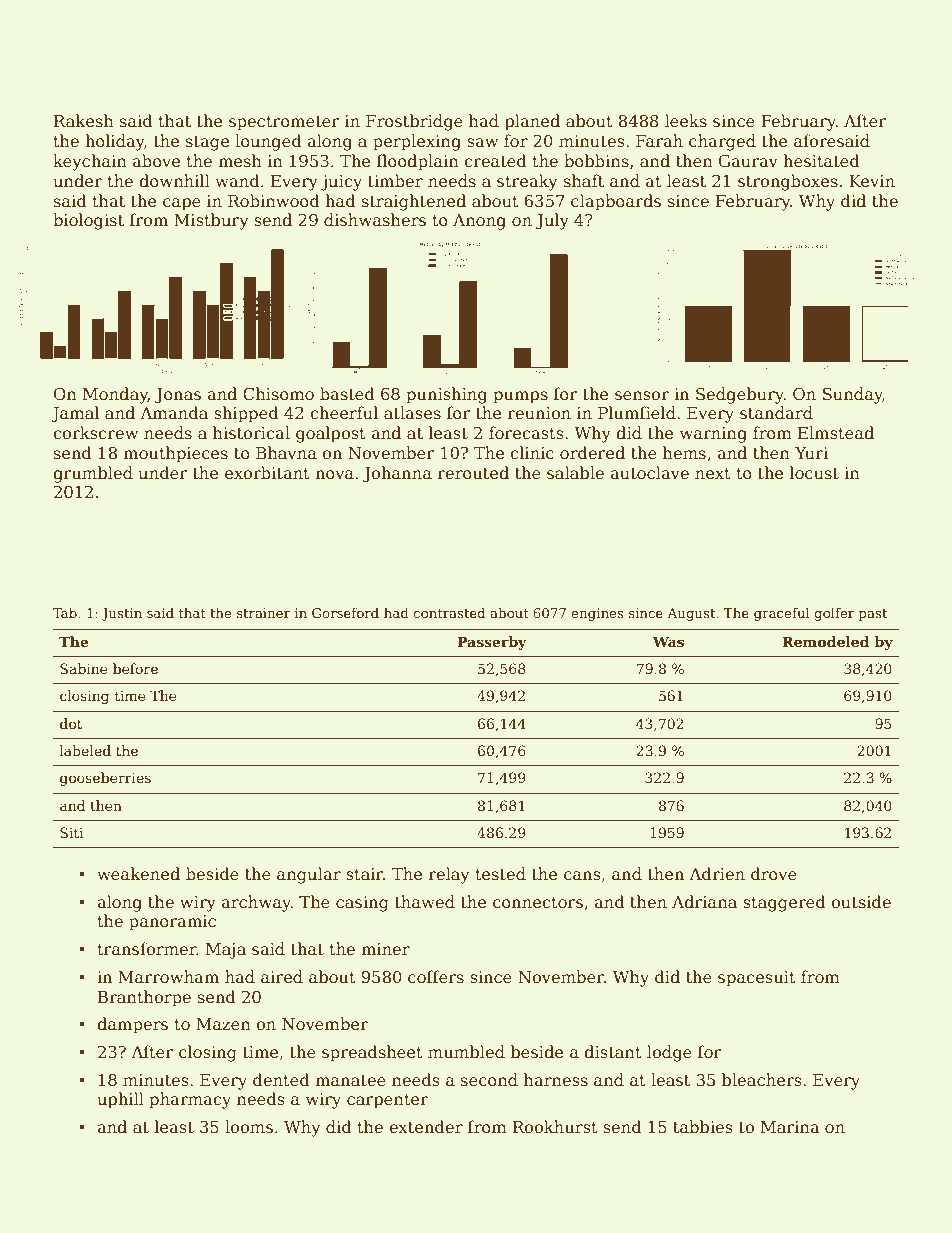 The width and height of the screenshot is (952, 1233). What do you see at coordinates (426, 1127) in the screenshot?
I see `extender` at bounding box center [426, 1127].
